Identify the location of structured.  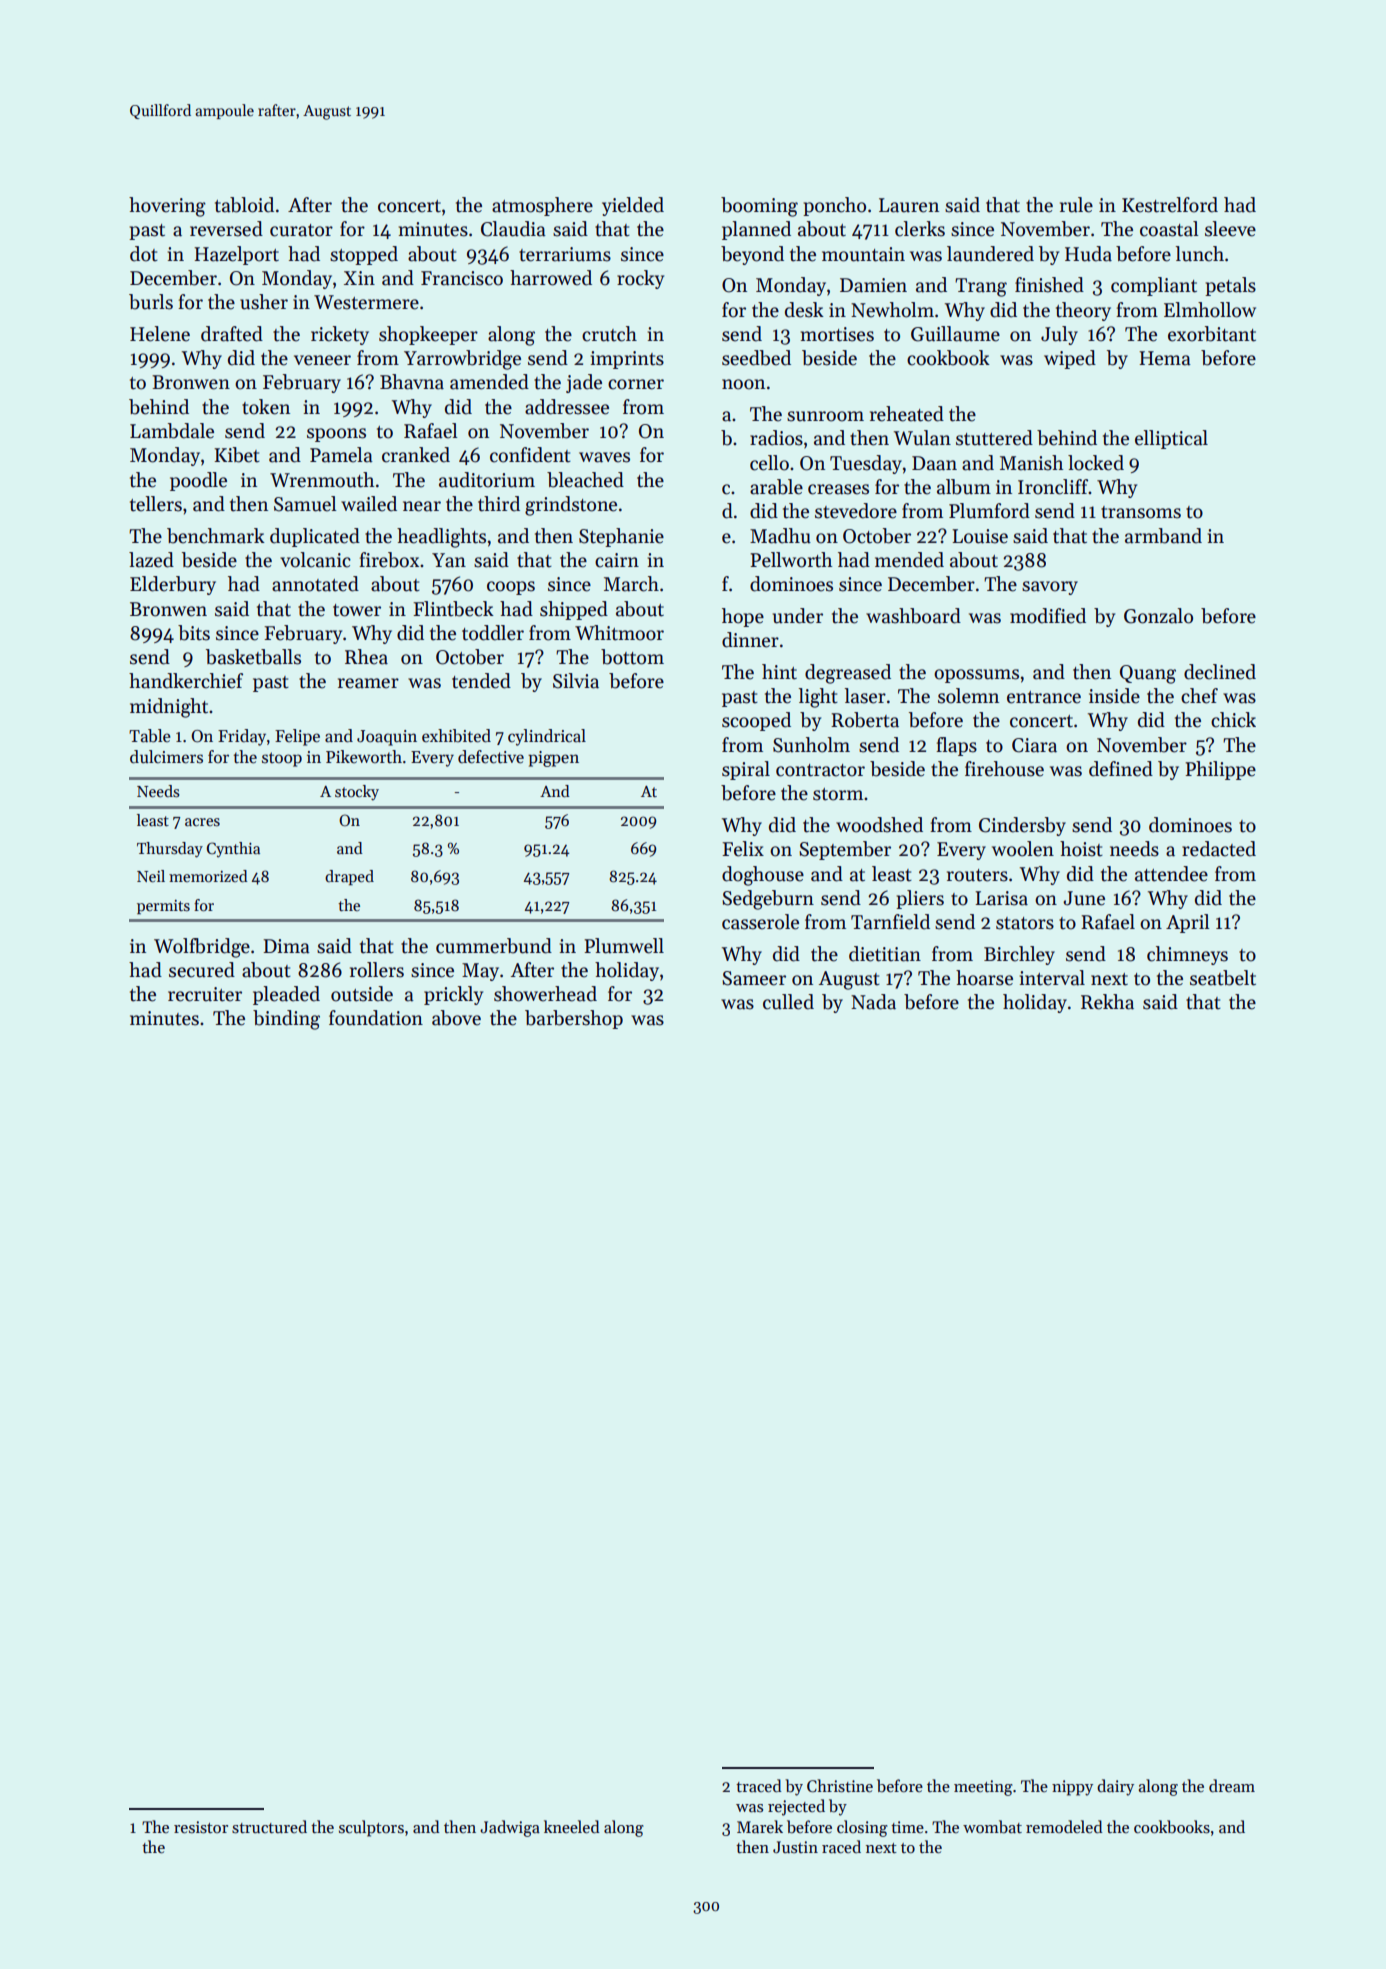
(269, 1827).
